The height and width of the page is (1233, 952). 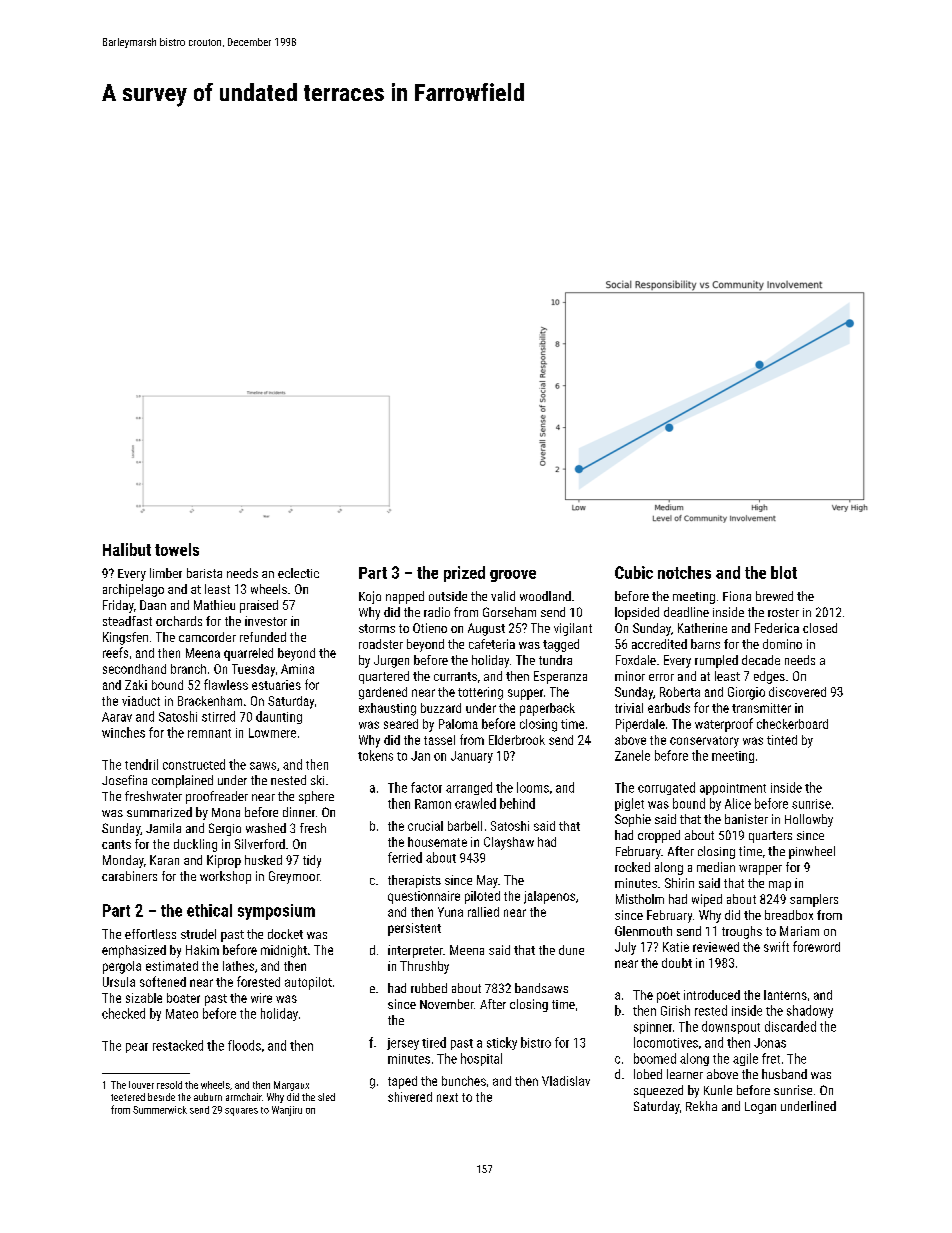 What do you see at coordinates (177, 549) in the page?
I see `towels` at bounding box center [177, 549].
